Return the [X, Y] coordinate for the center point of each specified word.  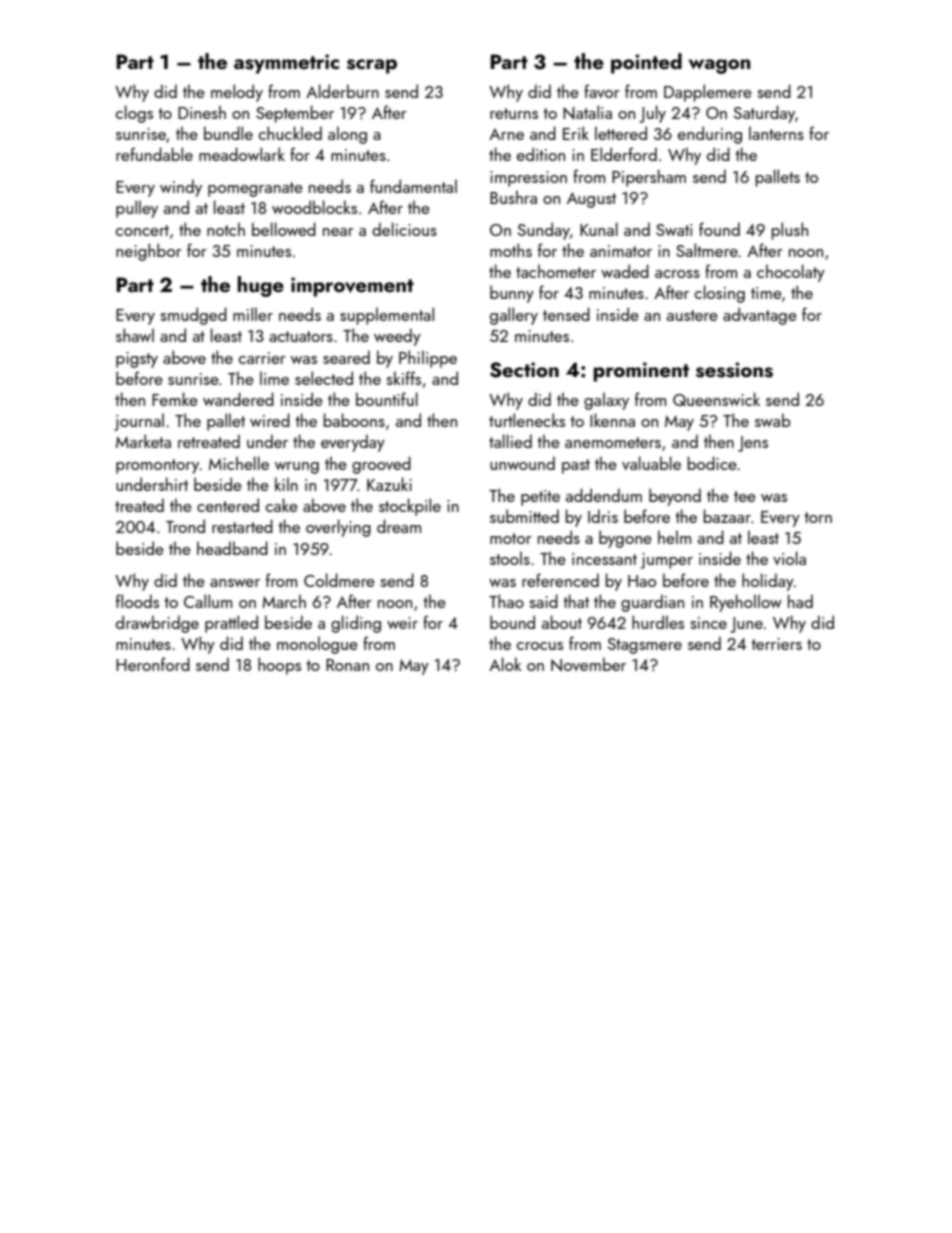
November [588, 664]
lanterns [776, 133]
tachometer [556, 271]
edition [541, 154]
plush [790, 231]
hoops [279, 666]
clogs [134, 114]
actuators [301, 336]
